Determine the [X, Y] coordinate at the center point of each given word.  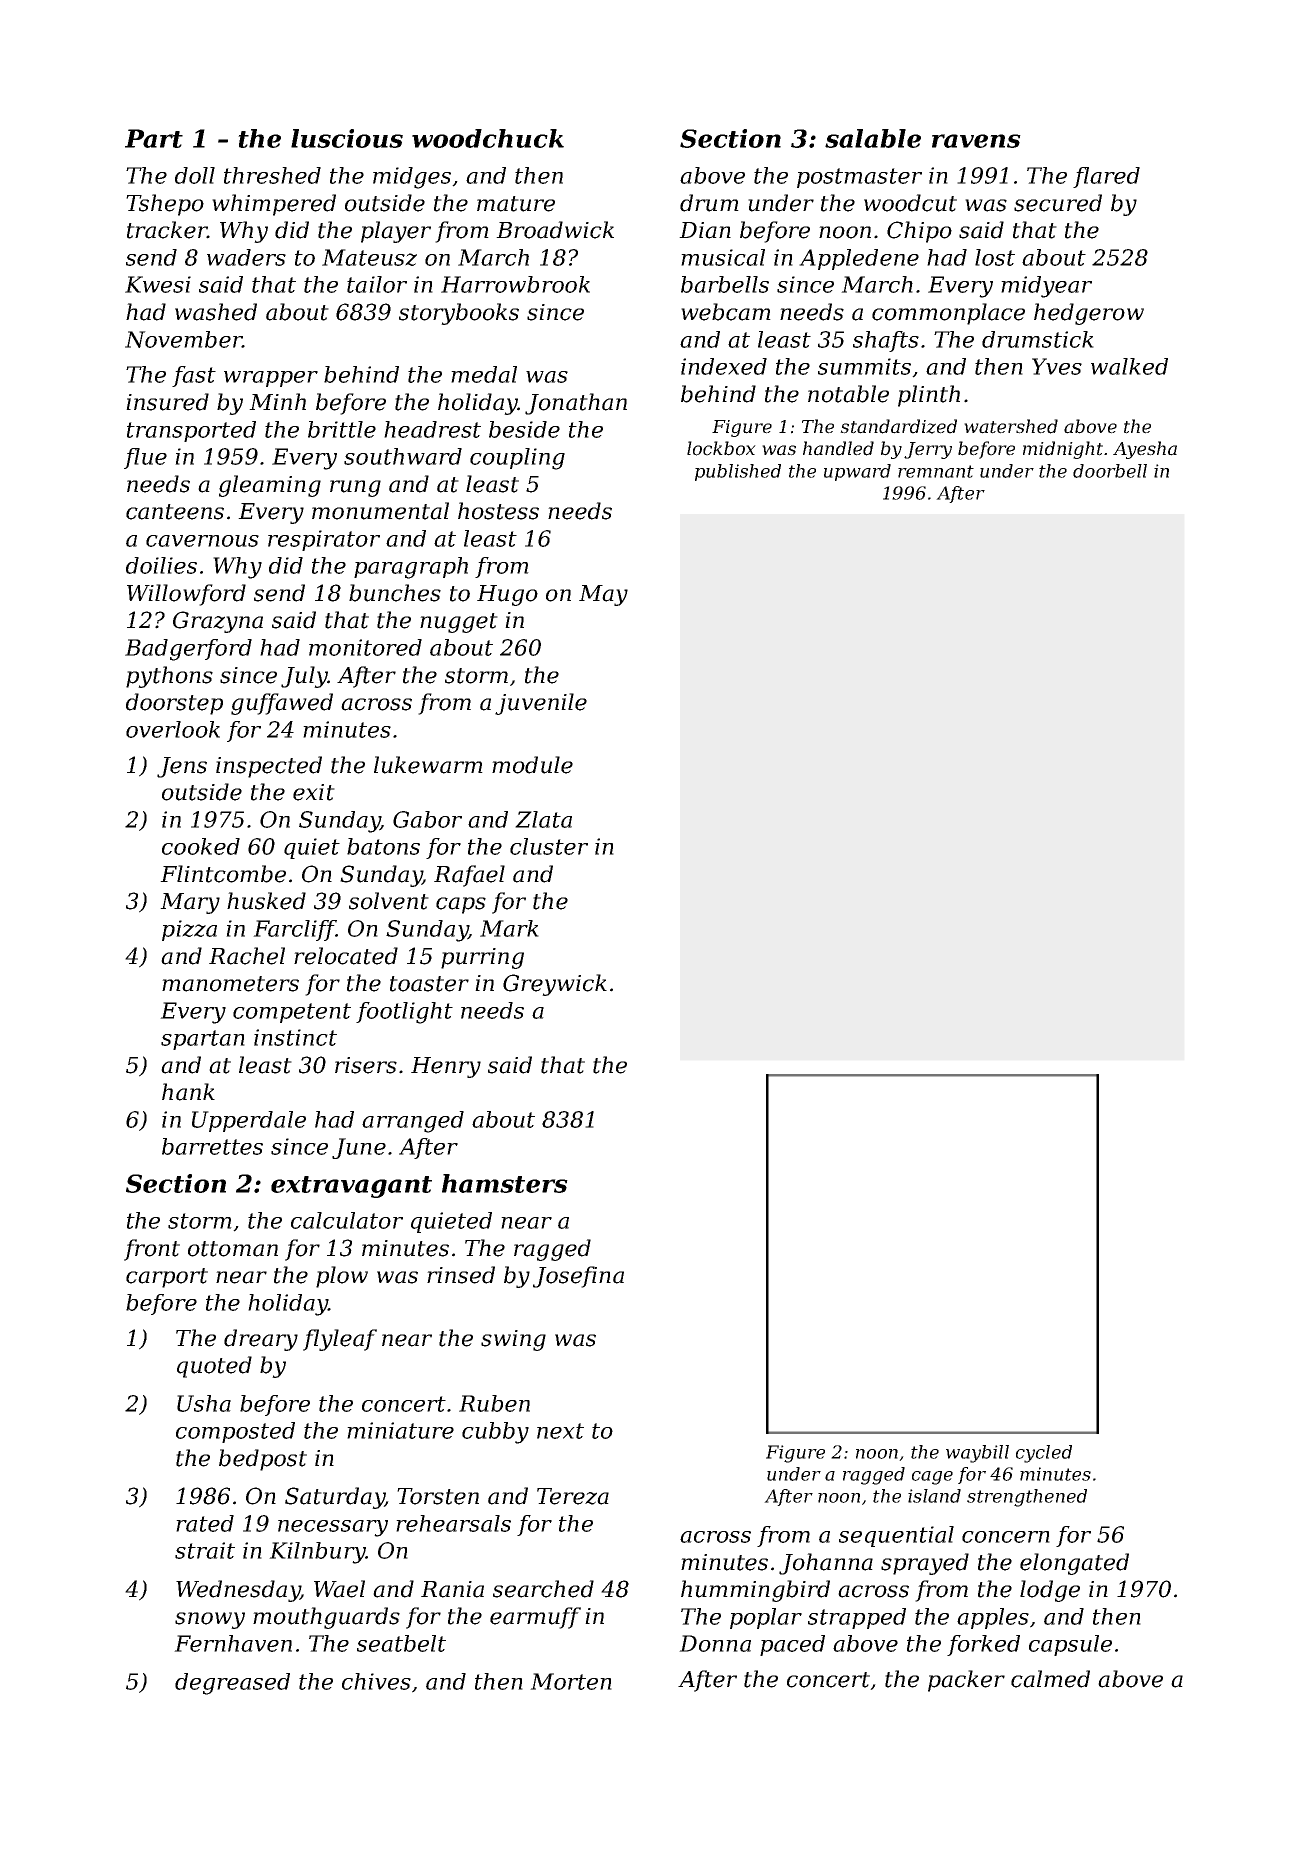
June [359, 1148]
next [560, 1431]
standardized [898, 426]
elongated [1074, 1564]
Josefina [578, 1277]
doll [195, 175]
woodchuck [488, 138]
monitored [365, 647]
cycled [1044, 1454]
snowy [210, 1620]
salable [873, 138]
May [603, 595]
